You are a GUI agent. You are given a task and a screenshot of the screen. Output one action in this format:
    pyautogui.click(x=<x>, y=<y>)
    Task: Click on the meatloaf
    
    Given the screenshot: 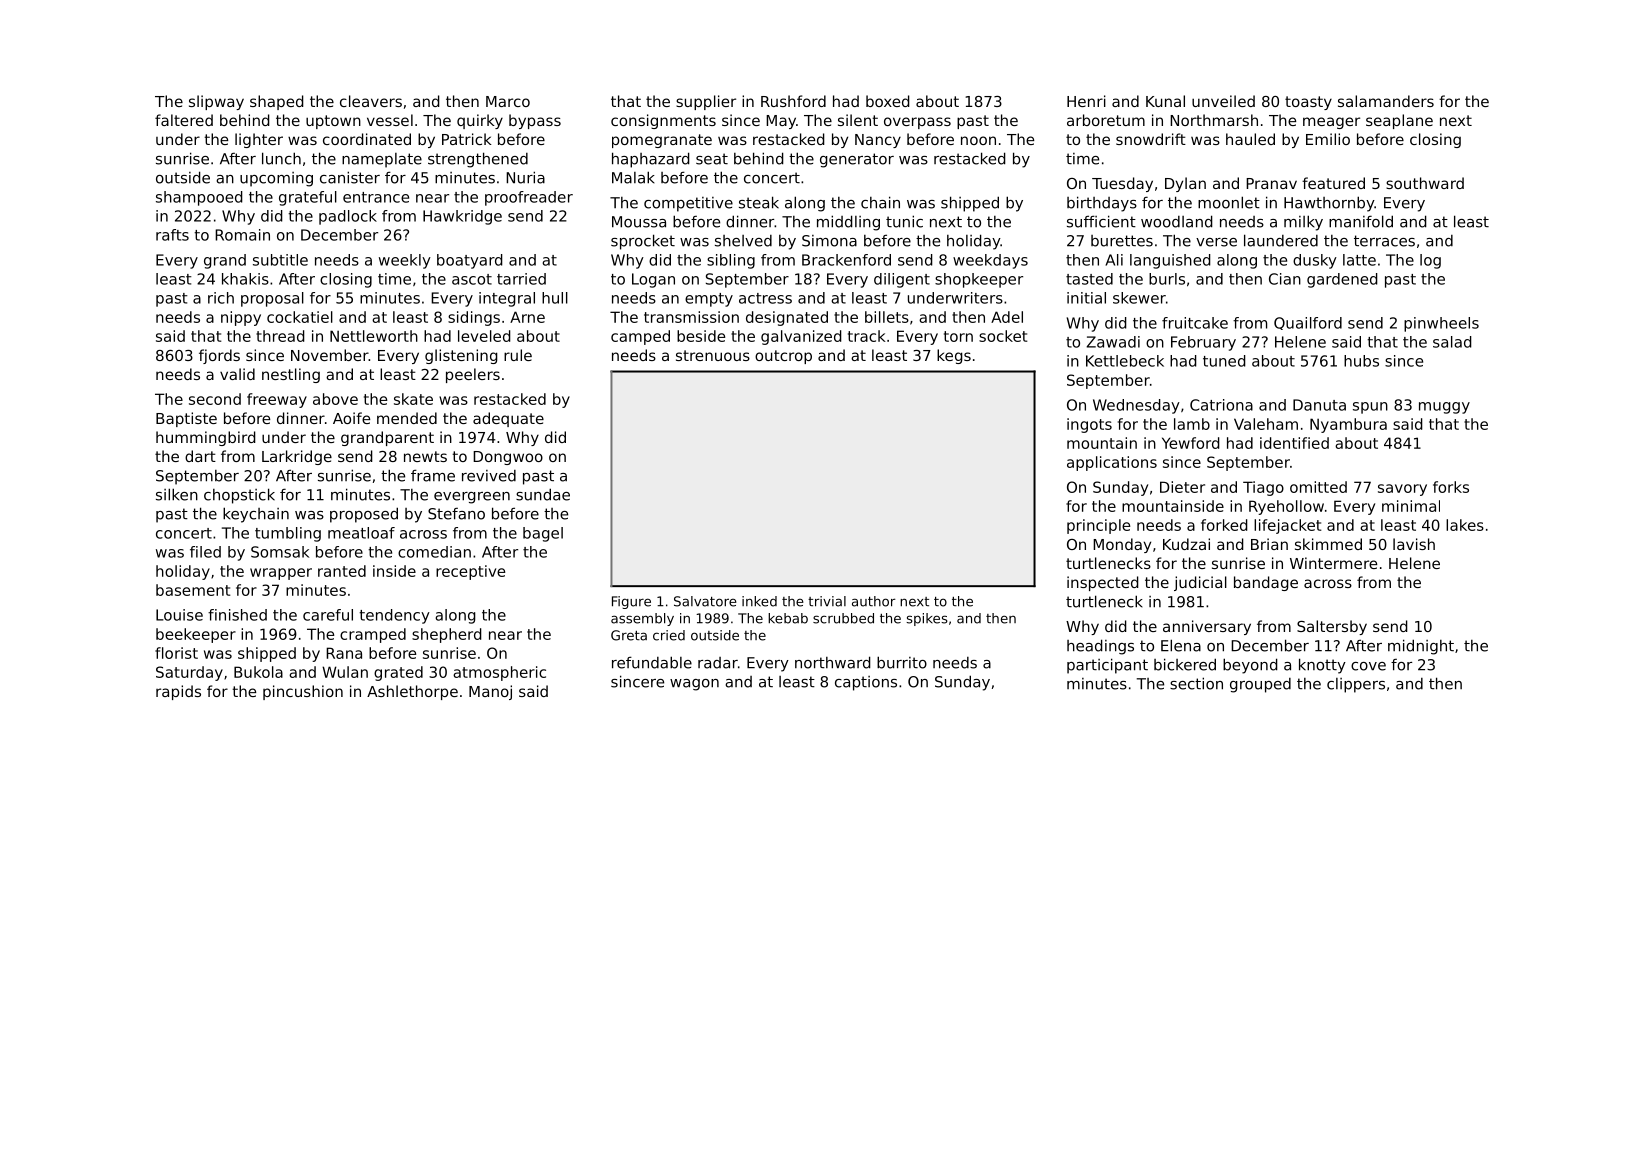 What is the action you would take?
    pyautogui.click(x=361, y=533)
